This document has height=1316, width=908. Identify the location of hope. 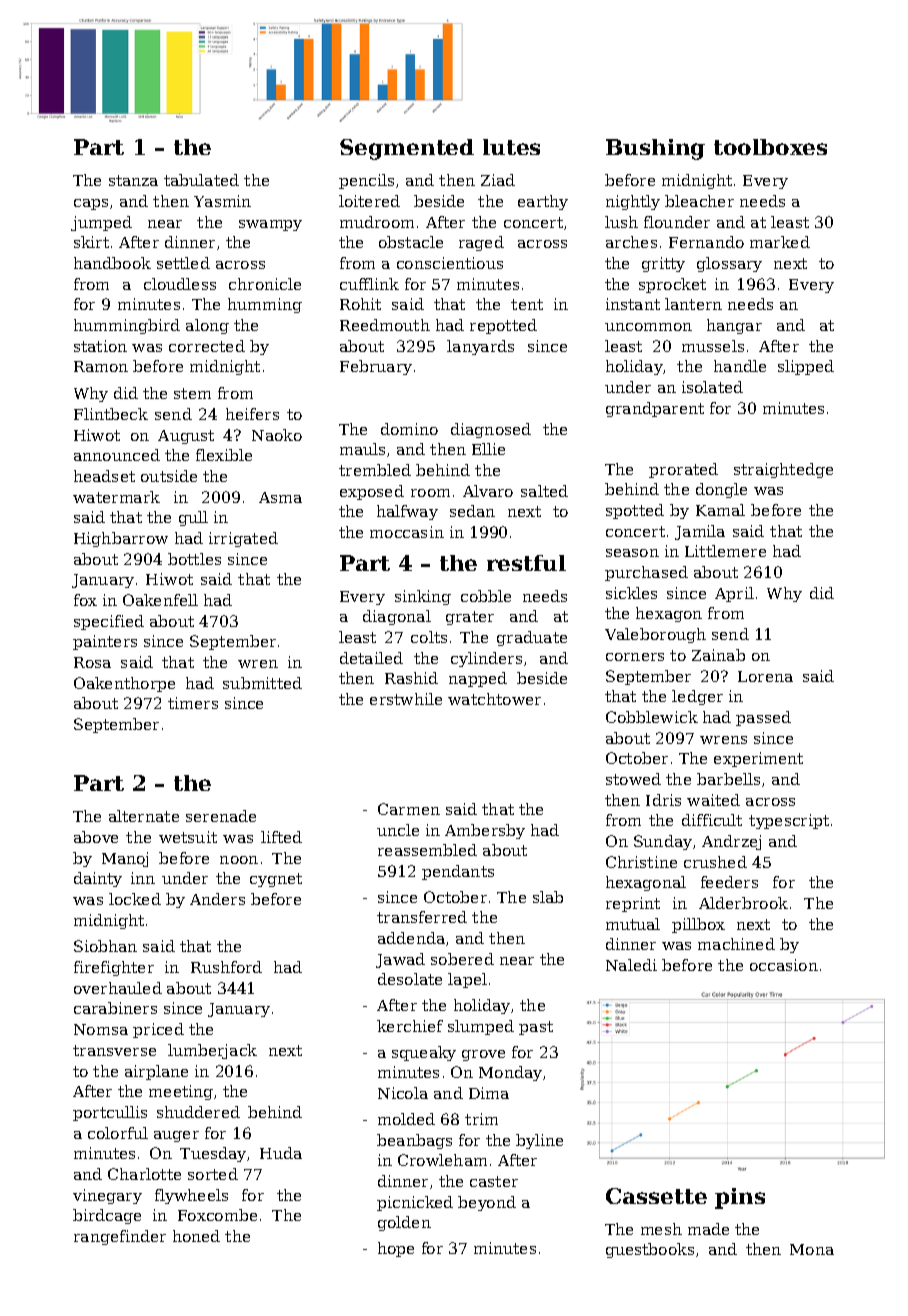
(396, 1249).
